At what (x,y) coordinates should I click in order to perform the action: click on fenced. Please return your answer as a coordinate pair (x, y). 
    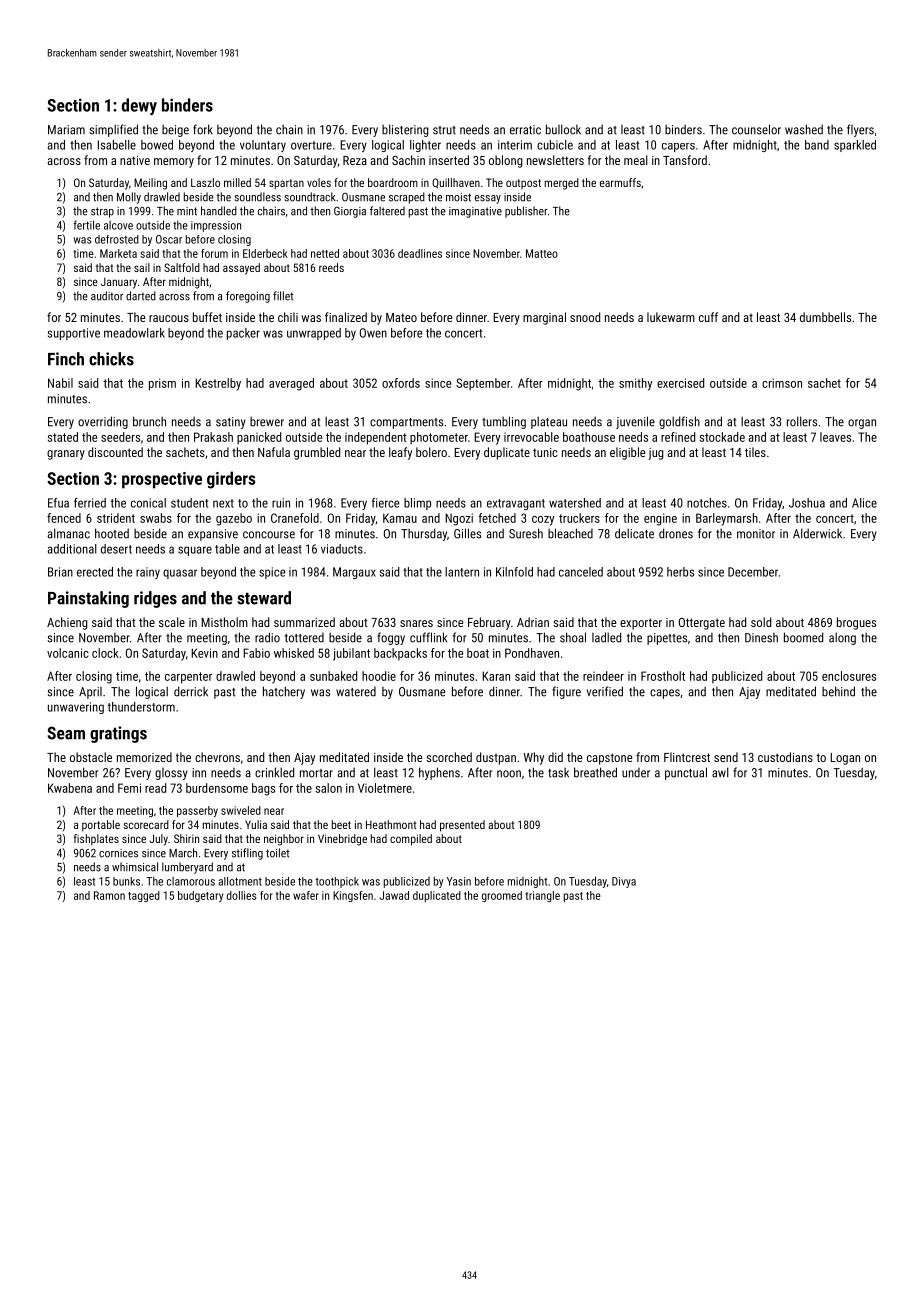
    Looking at the image, I should click on (64, 518).
